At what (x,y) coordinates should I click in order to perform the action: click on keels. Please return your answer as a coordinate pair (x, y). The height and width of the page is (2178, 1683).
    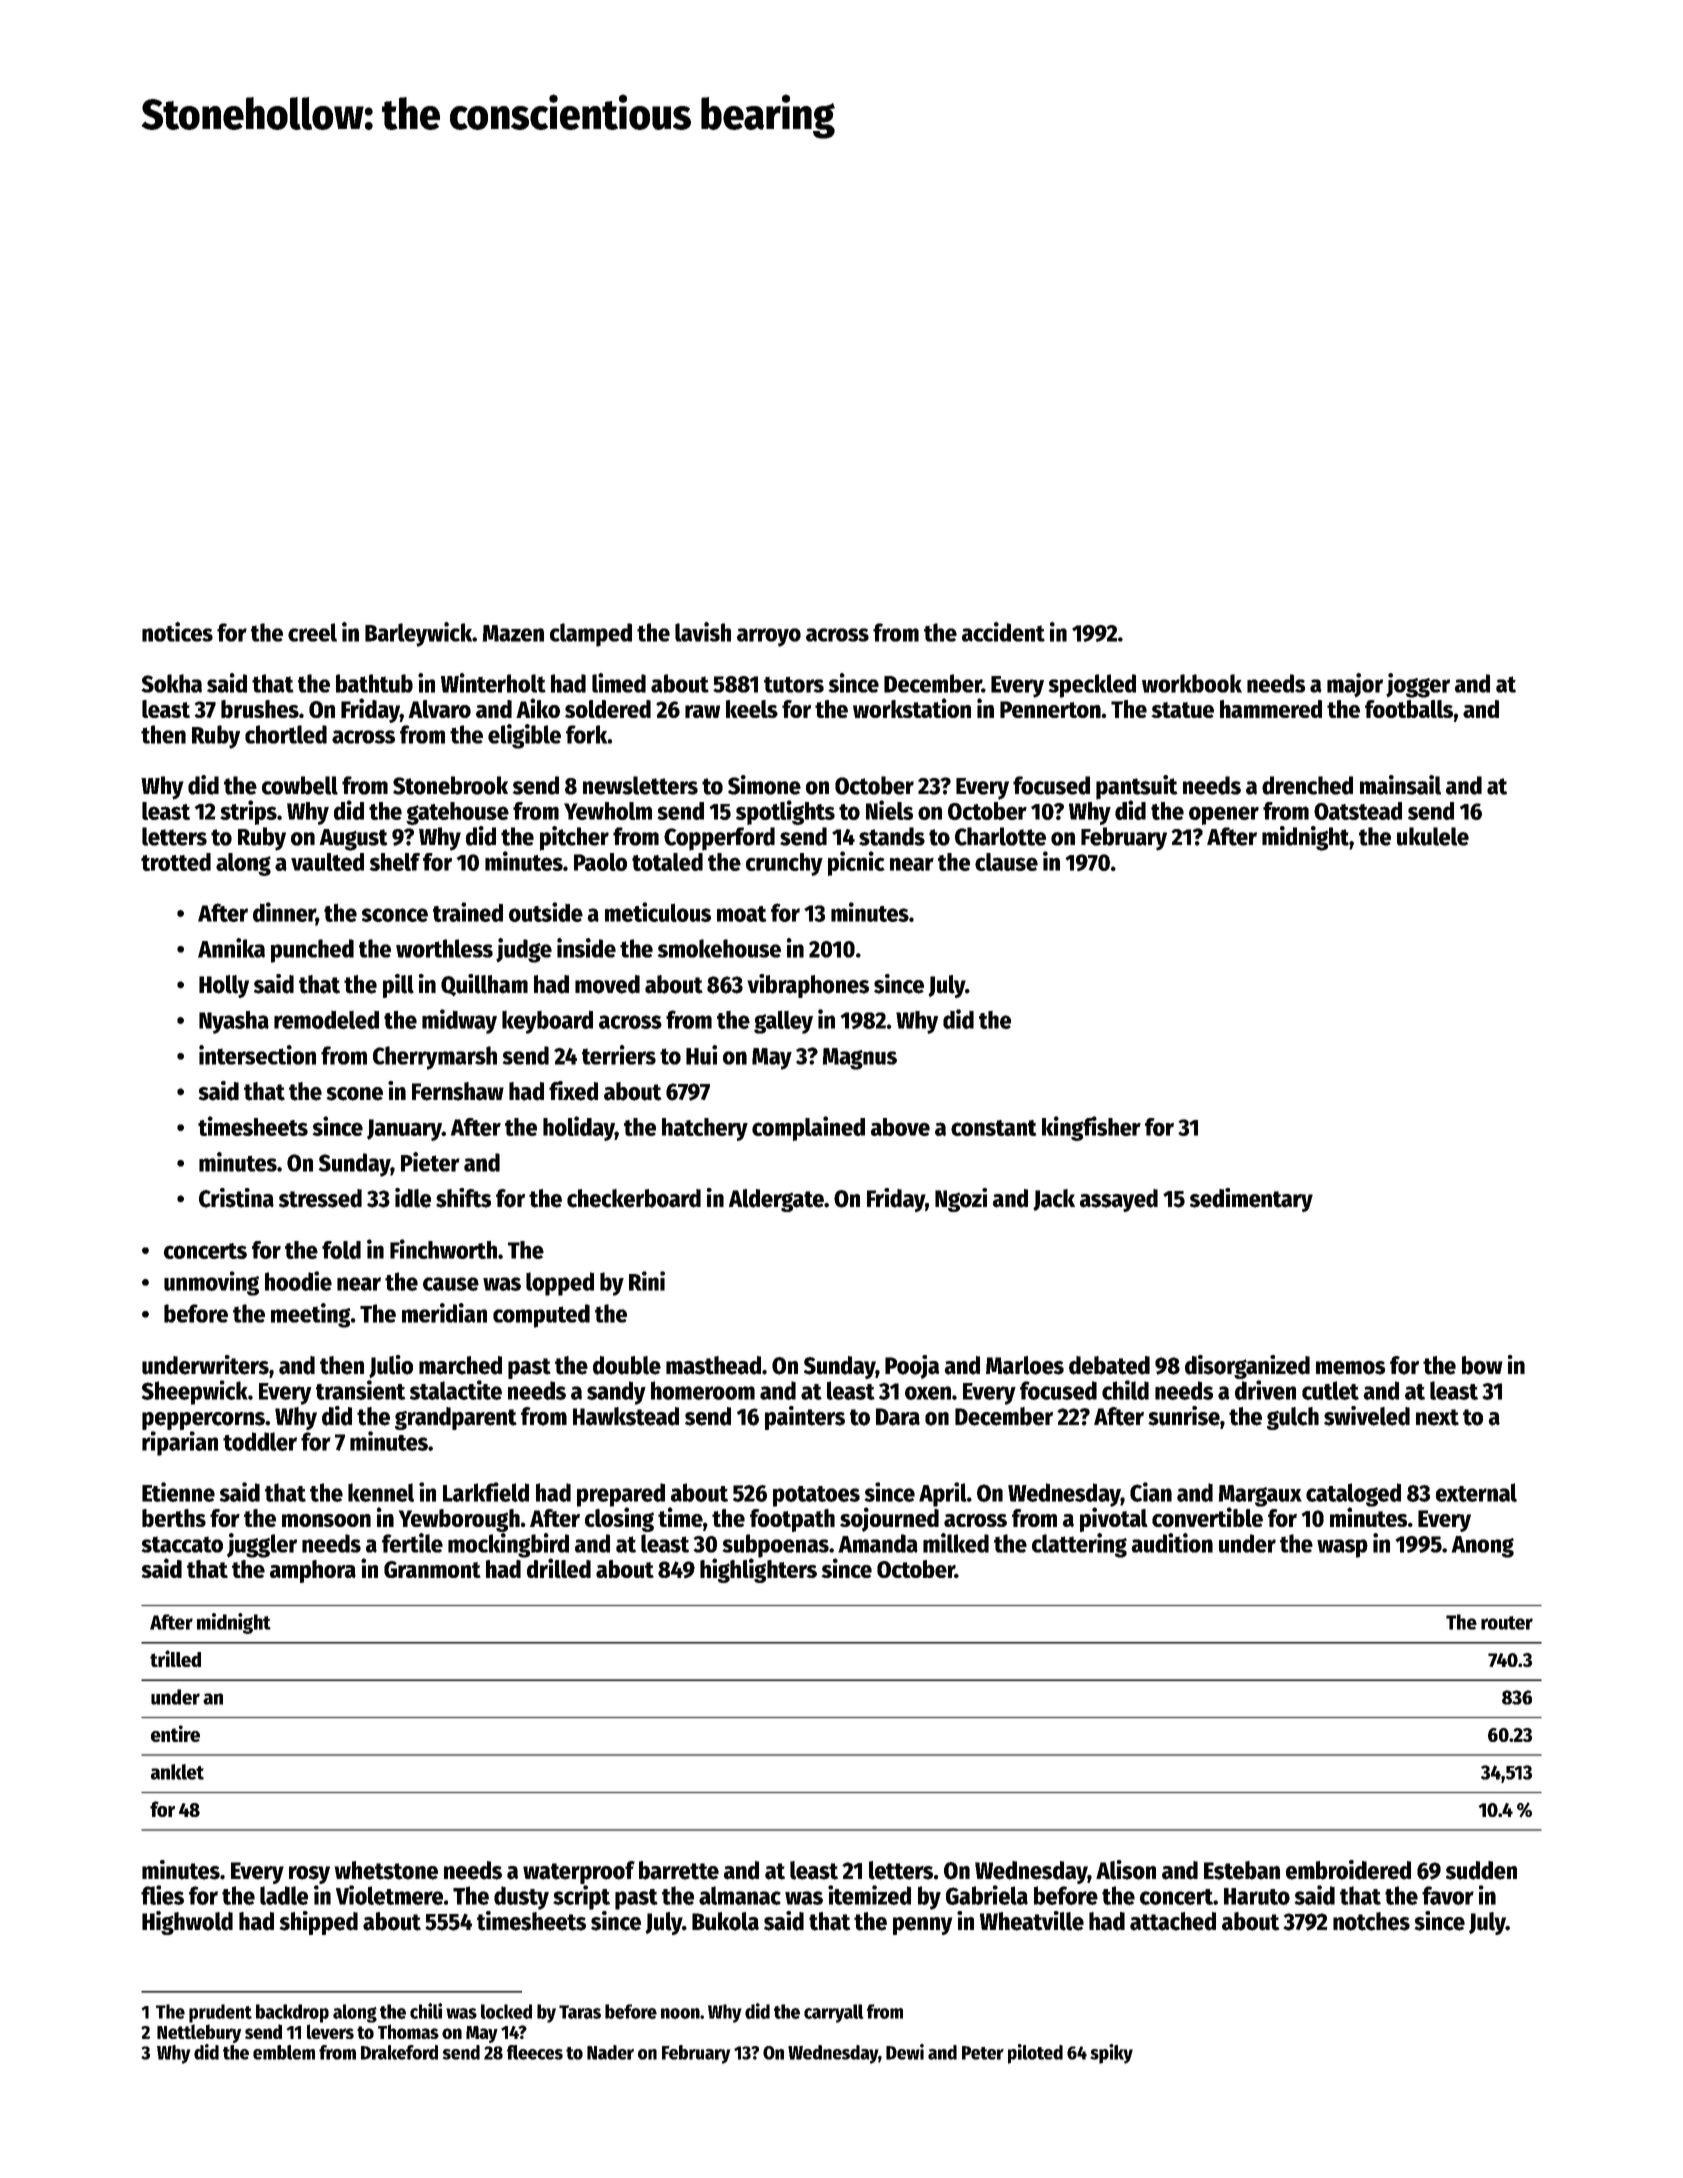
    Looking at the image, I should click on (752, 709).
